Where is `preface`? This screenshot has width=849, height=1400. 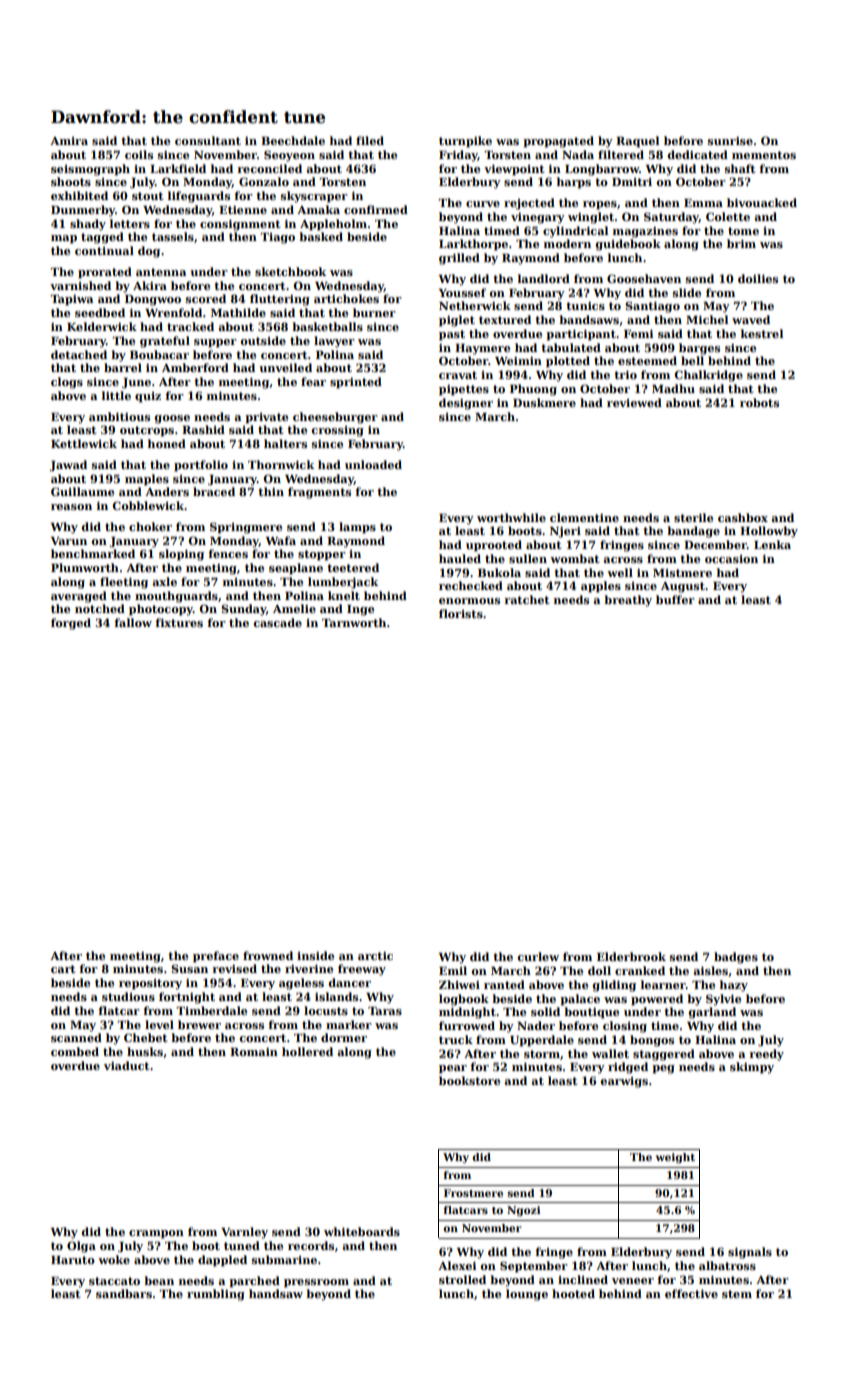 preface is located at coordinates (216, 957).
